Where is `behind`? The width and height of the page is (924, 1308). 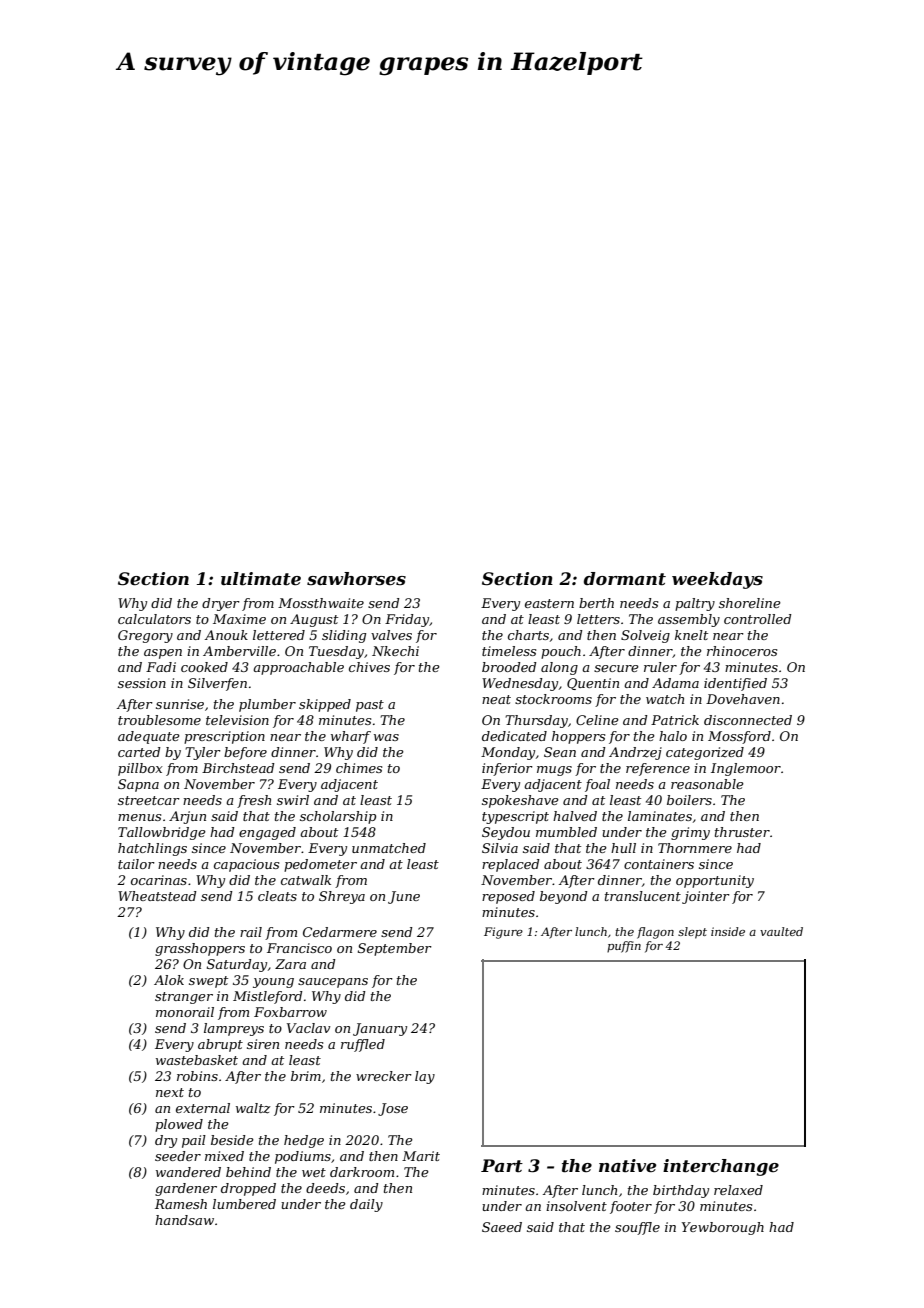
behind is located at coordinates (248, 1172).
